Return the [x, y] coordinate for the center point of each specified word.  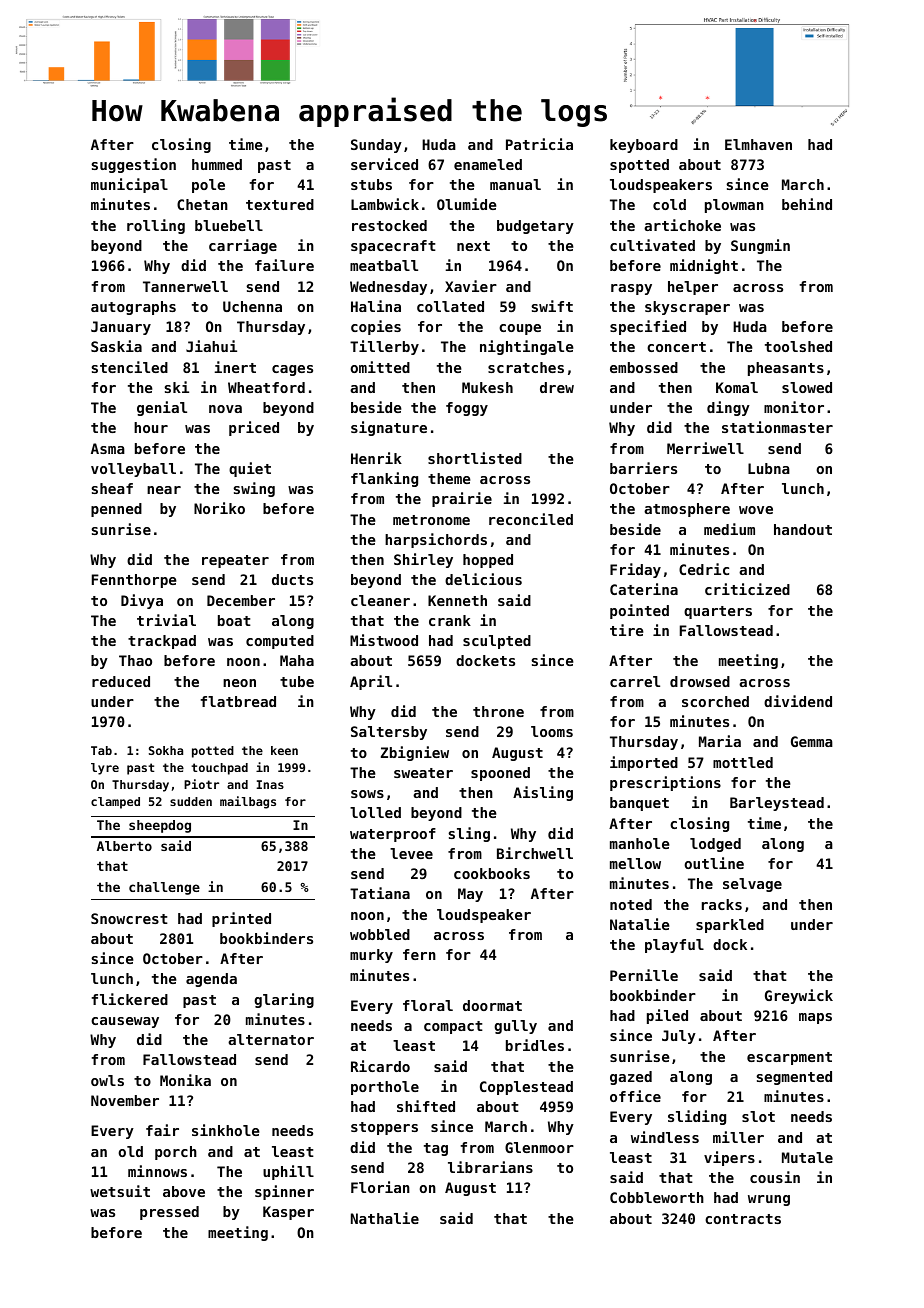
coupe [520, 329]
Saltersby [389, 733]
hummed [217, 164]
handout [803, 529]
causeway [125, 1022]
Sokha [166, 750]
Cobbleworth [657, 1197]
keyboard [644, 146]
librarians [490, 1167]
